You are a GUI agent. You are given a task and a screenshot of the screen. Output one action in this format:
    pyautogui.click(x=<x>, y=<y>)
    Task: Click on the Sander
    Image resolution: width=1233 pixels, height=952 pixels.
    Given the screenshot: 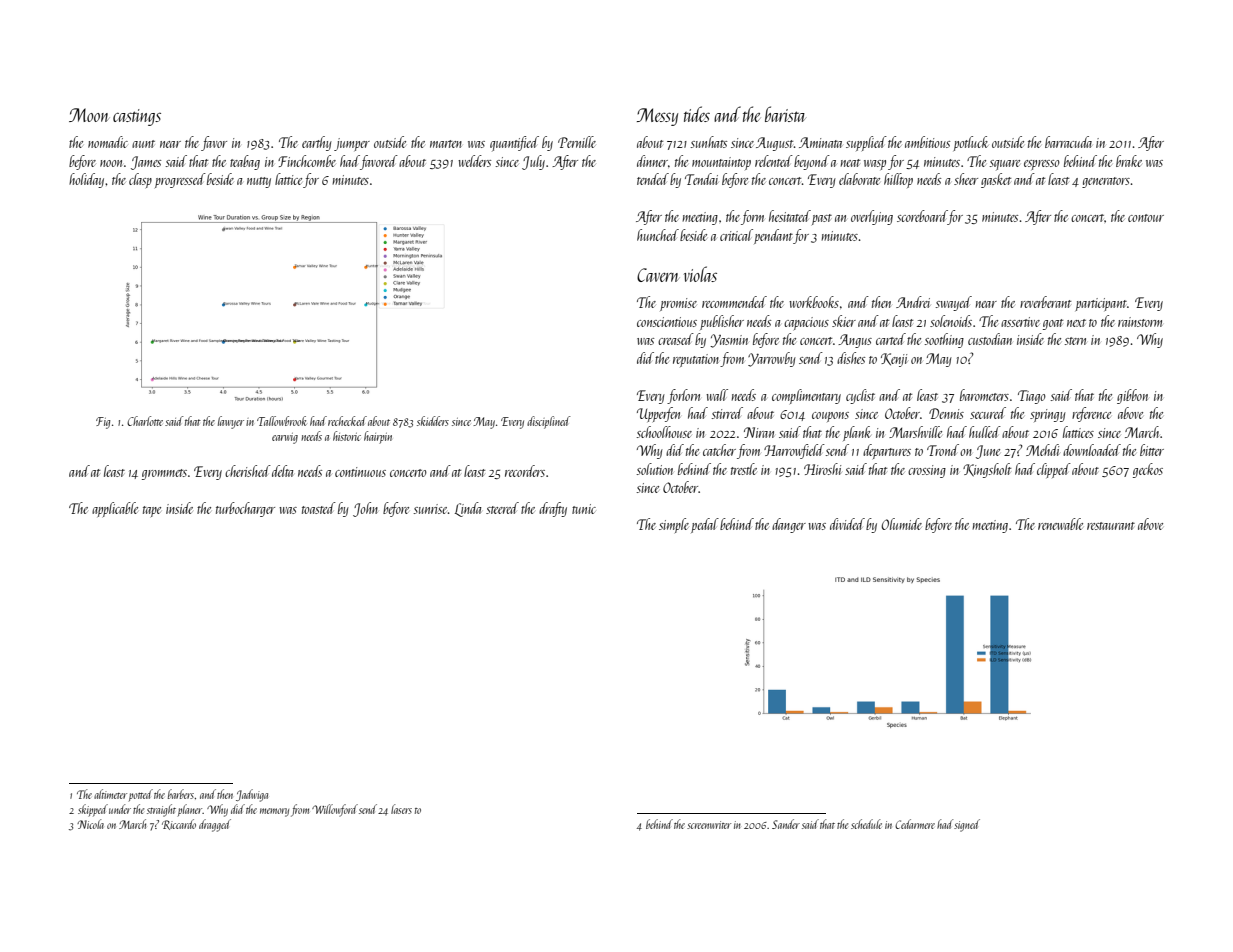 What is the action you would take?
    pyautogui.click(x=786, y=824)
